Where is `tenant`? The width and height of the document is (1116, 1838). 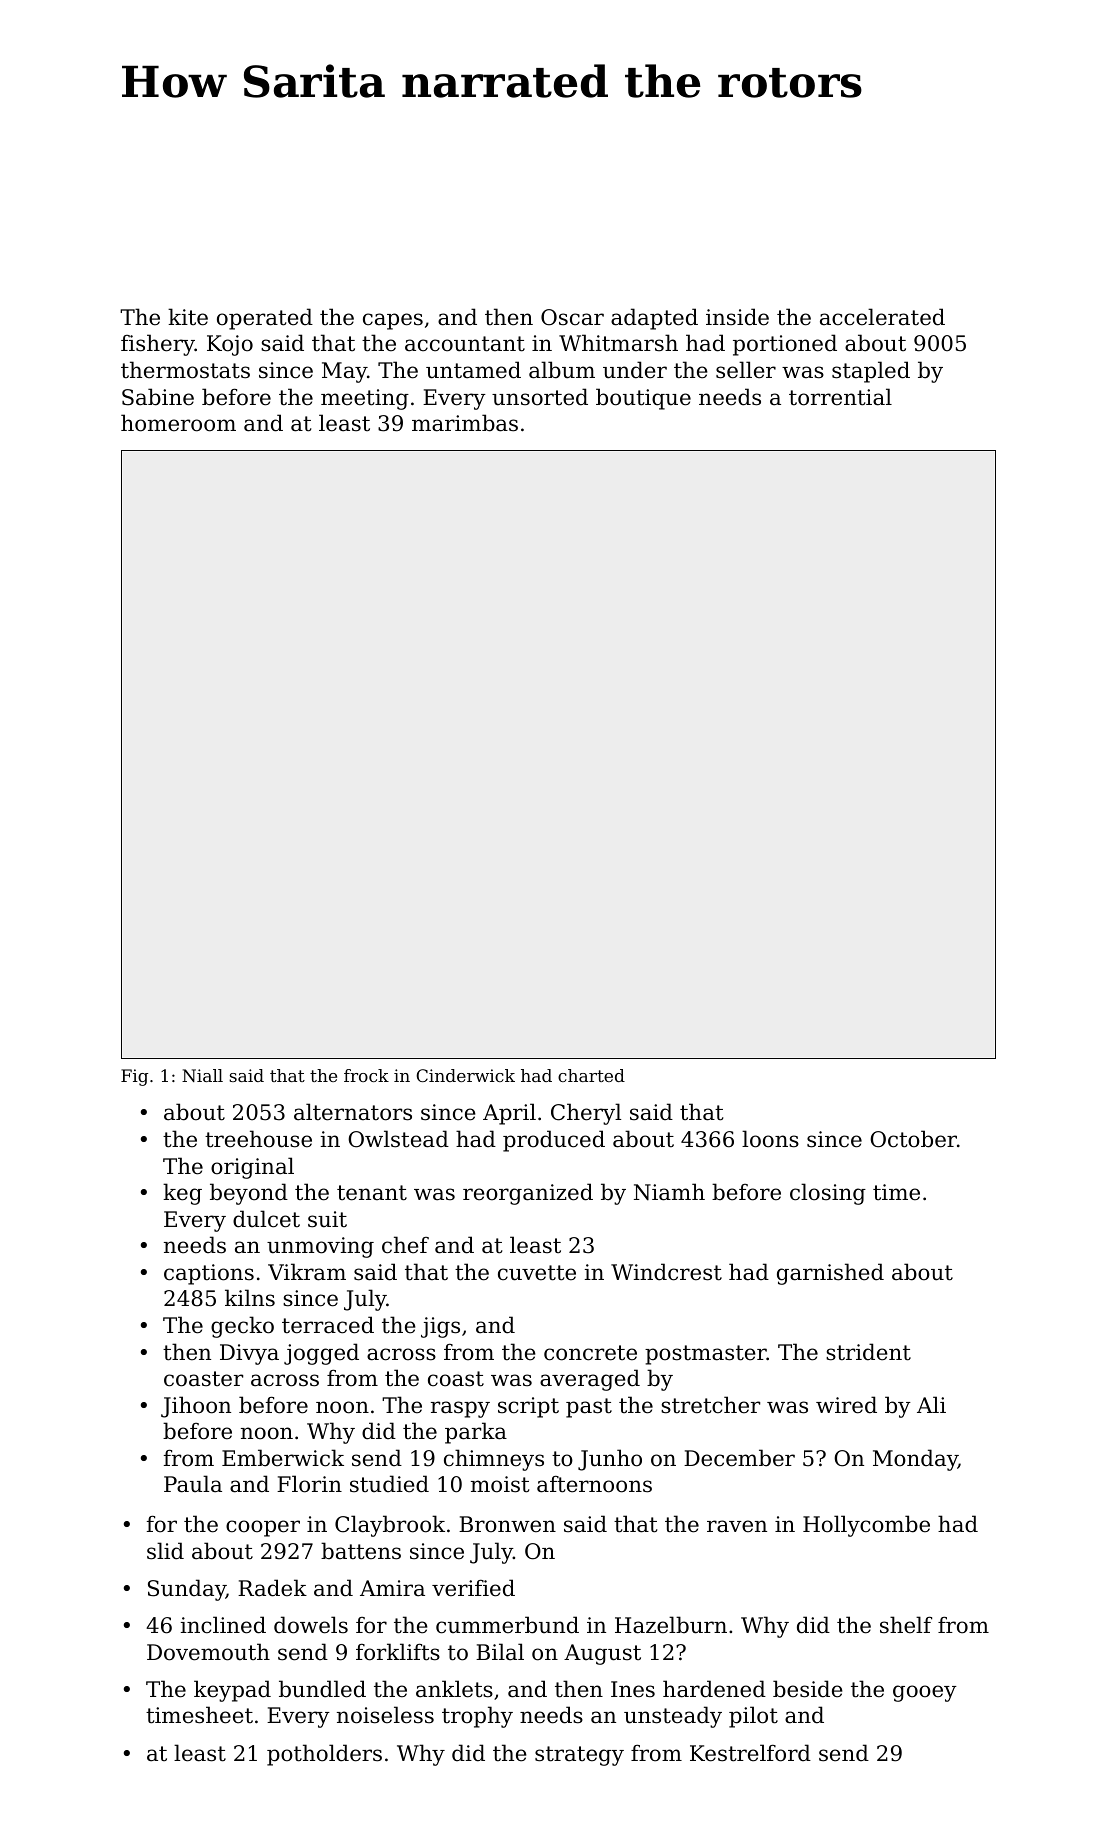
tenant is located at coordinates (372, 1193).
